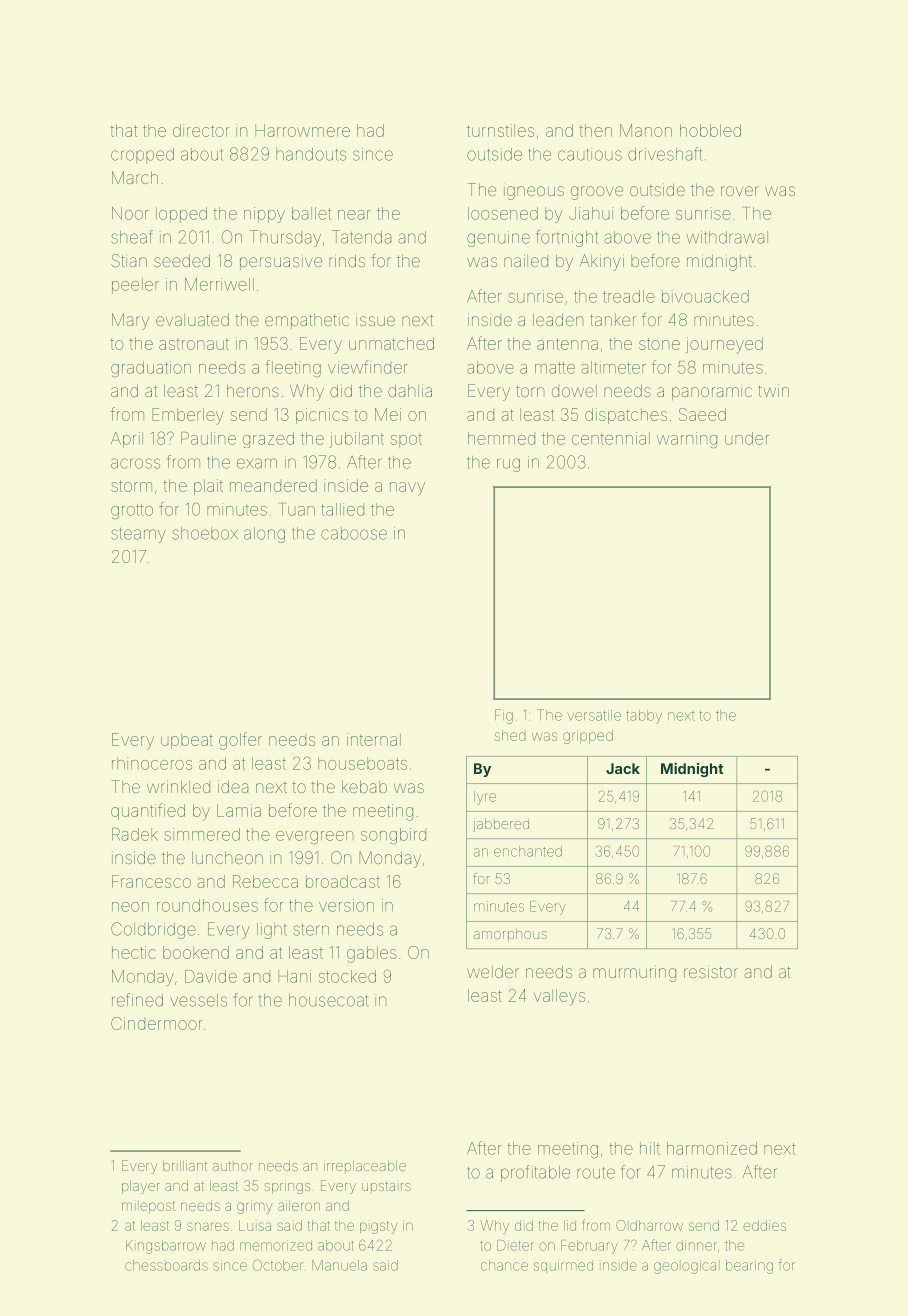  I want to click on kebab, so click(364, 786).
